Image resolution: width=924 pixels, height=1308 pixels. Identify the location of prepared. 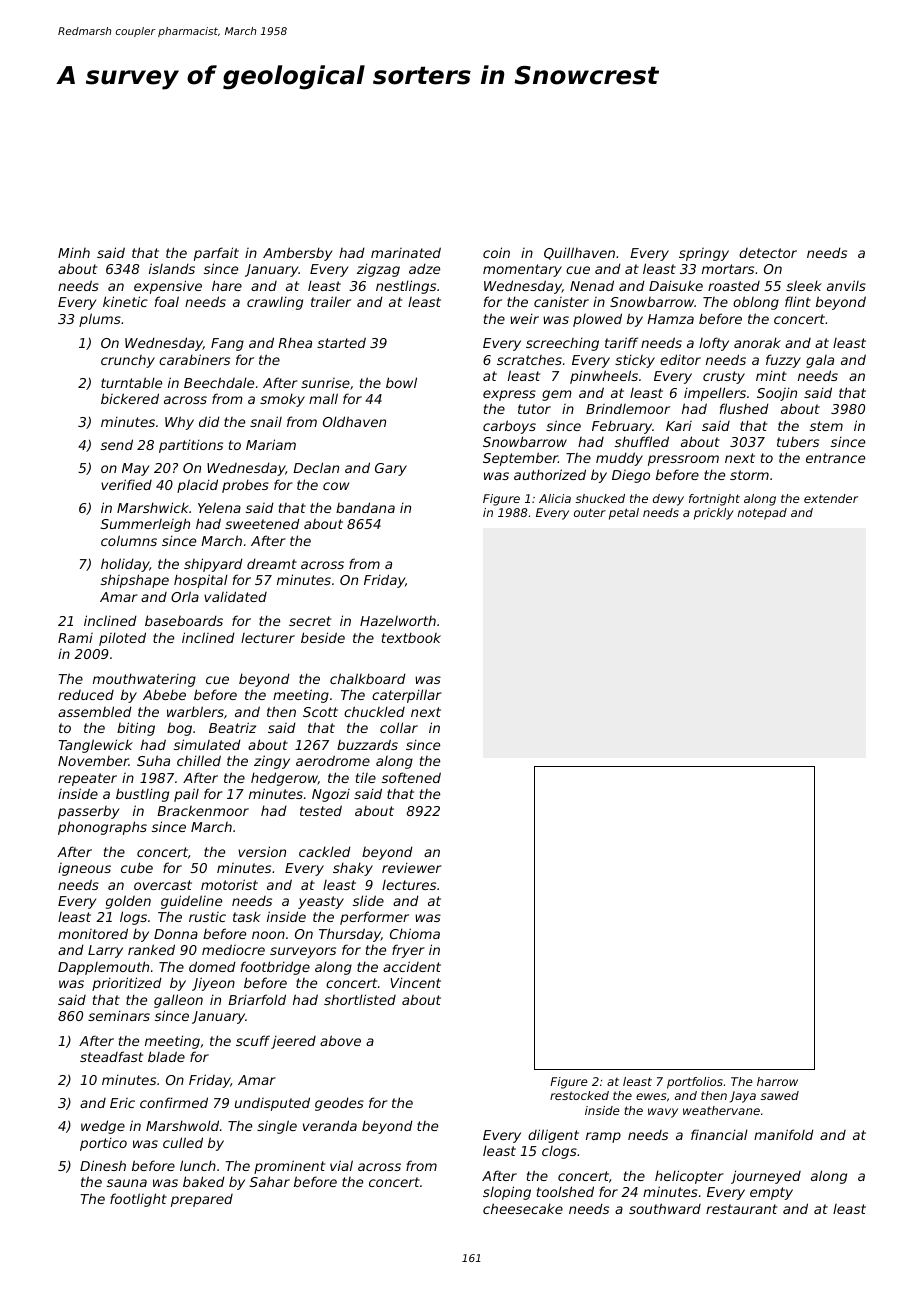
(202, 1200).
